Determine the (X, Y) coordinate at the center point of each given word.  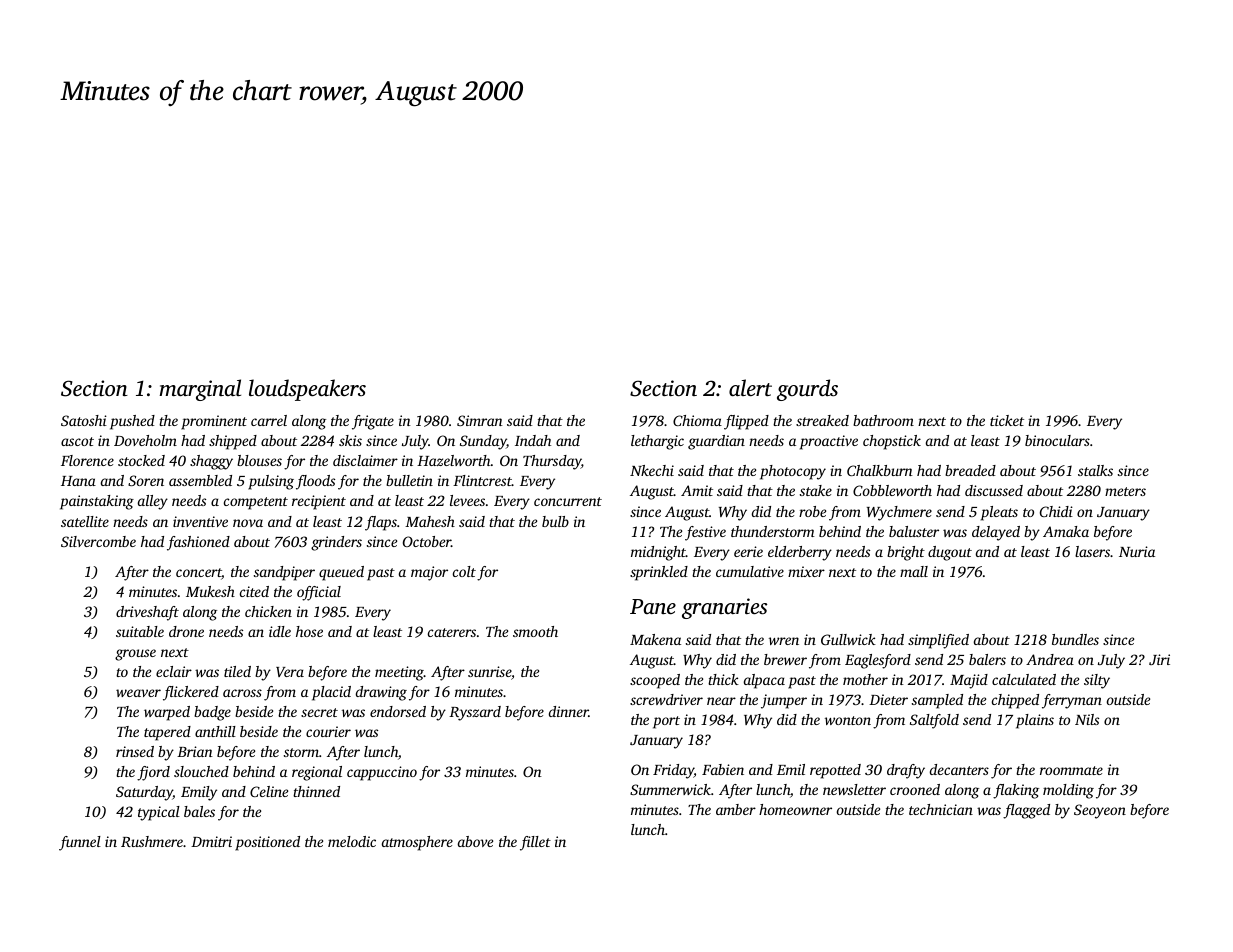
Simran (480, 420)
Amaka (1066, 531)
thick (723, 679)
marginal (200, 390)
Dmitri (211, 841)
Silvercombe (98, 541)
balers (987, 659)
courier (328, 731)
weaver (138, 693)
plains (1035, 721)
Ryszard (475, 713)
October (427, 541)
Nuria (1137, 551)
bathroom (883, 420)
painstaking (97, 502)
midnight (658, 553)
